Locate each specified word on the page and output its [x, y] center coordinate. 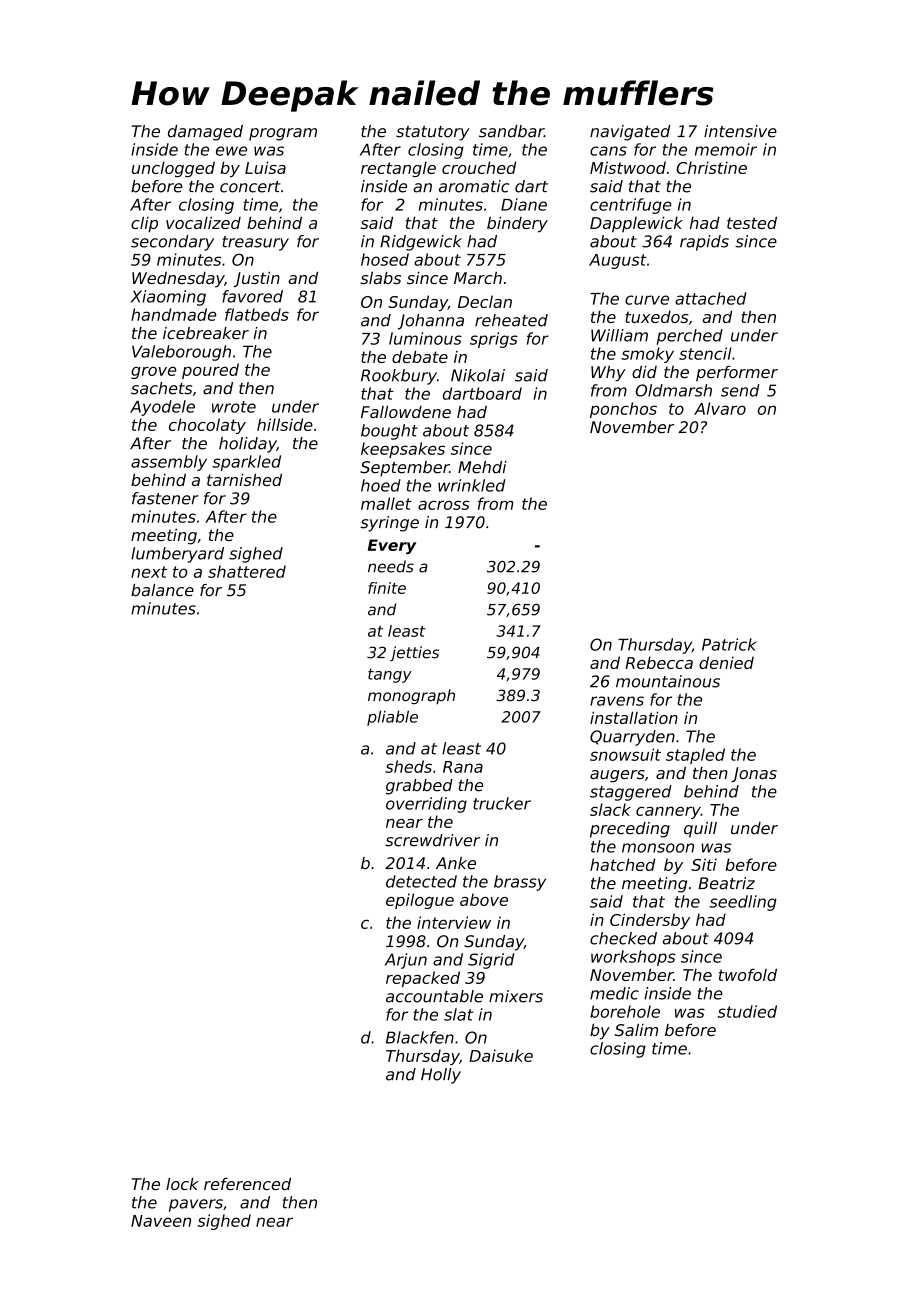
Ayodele [162, 408]
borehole [625, 1011]
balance [162, 590]
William [619, 335]
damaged [205, 133]
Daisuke [501, 1055]
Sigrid [491, 961]
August [618, 261]
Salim [636, 1030]
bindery [517, 224]
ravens [617, 701]
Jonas [754, 774]
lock [182, 1184]
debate [420, 356]
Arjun [406, 961]
